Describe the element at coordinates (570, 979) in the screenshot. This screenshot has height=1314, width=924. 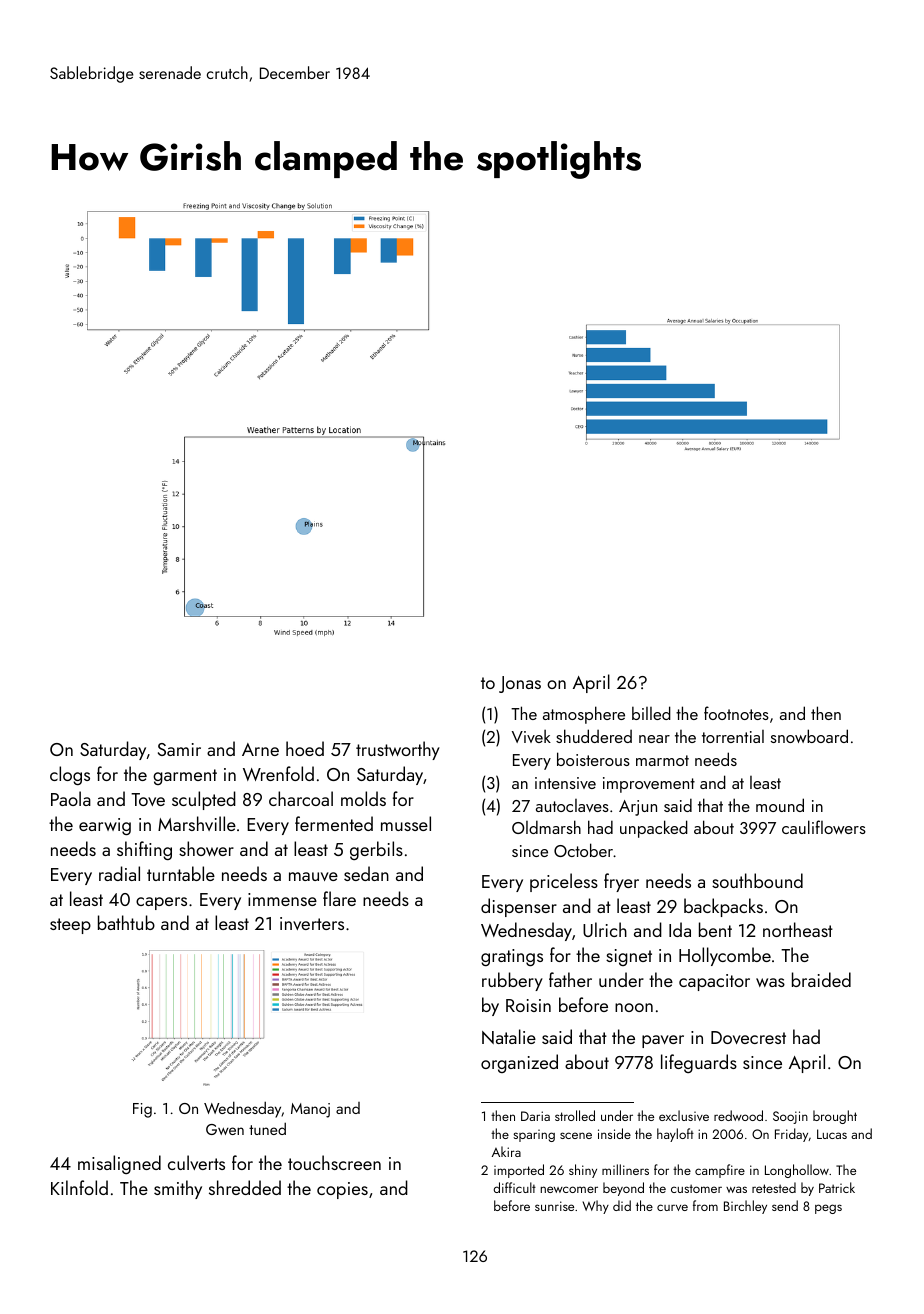
I see `father` at that location.
